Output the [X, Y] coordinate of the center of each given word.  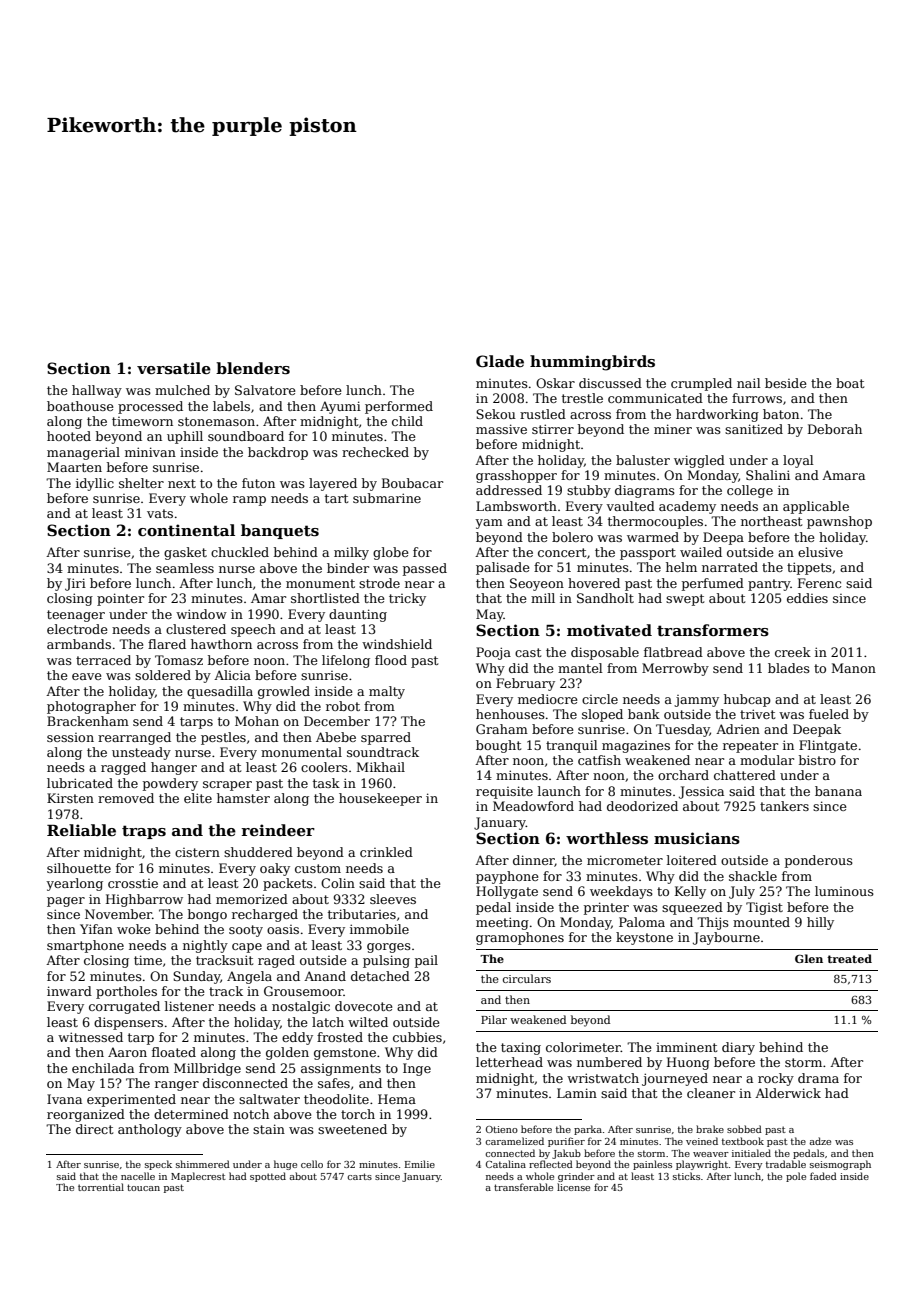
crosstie [133, 883]
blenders [253, 368]
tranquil [572, 746]
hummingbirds [592, 363]
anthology [150, 1130]
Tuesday [683, 730]
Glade [500, 361]
